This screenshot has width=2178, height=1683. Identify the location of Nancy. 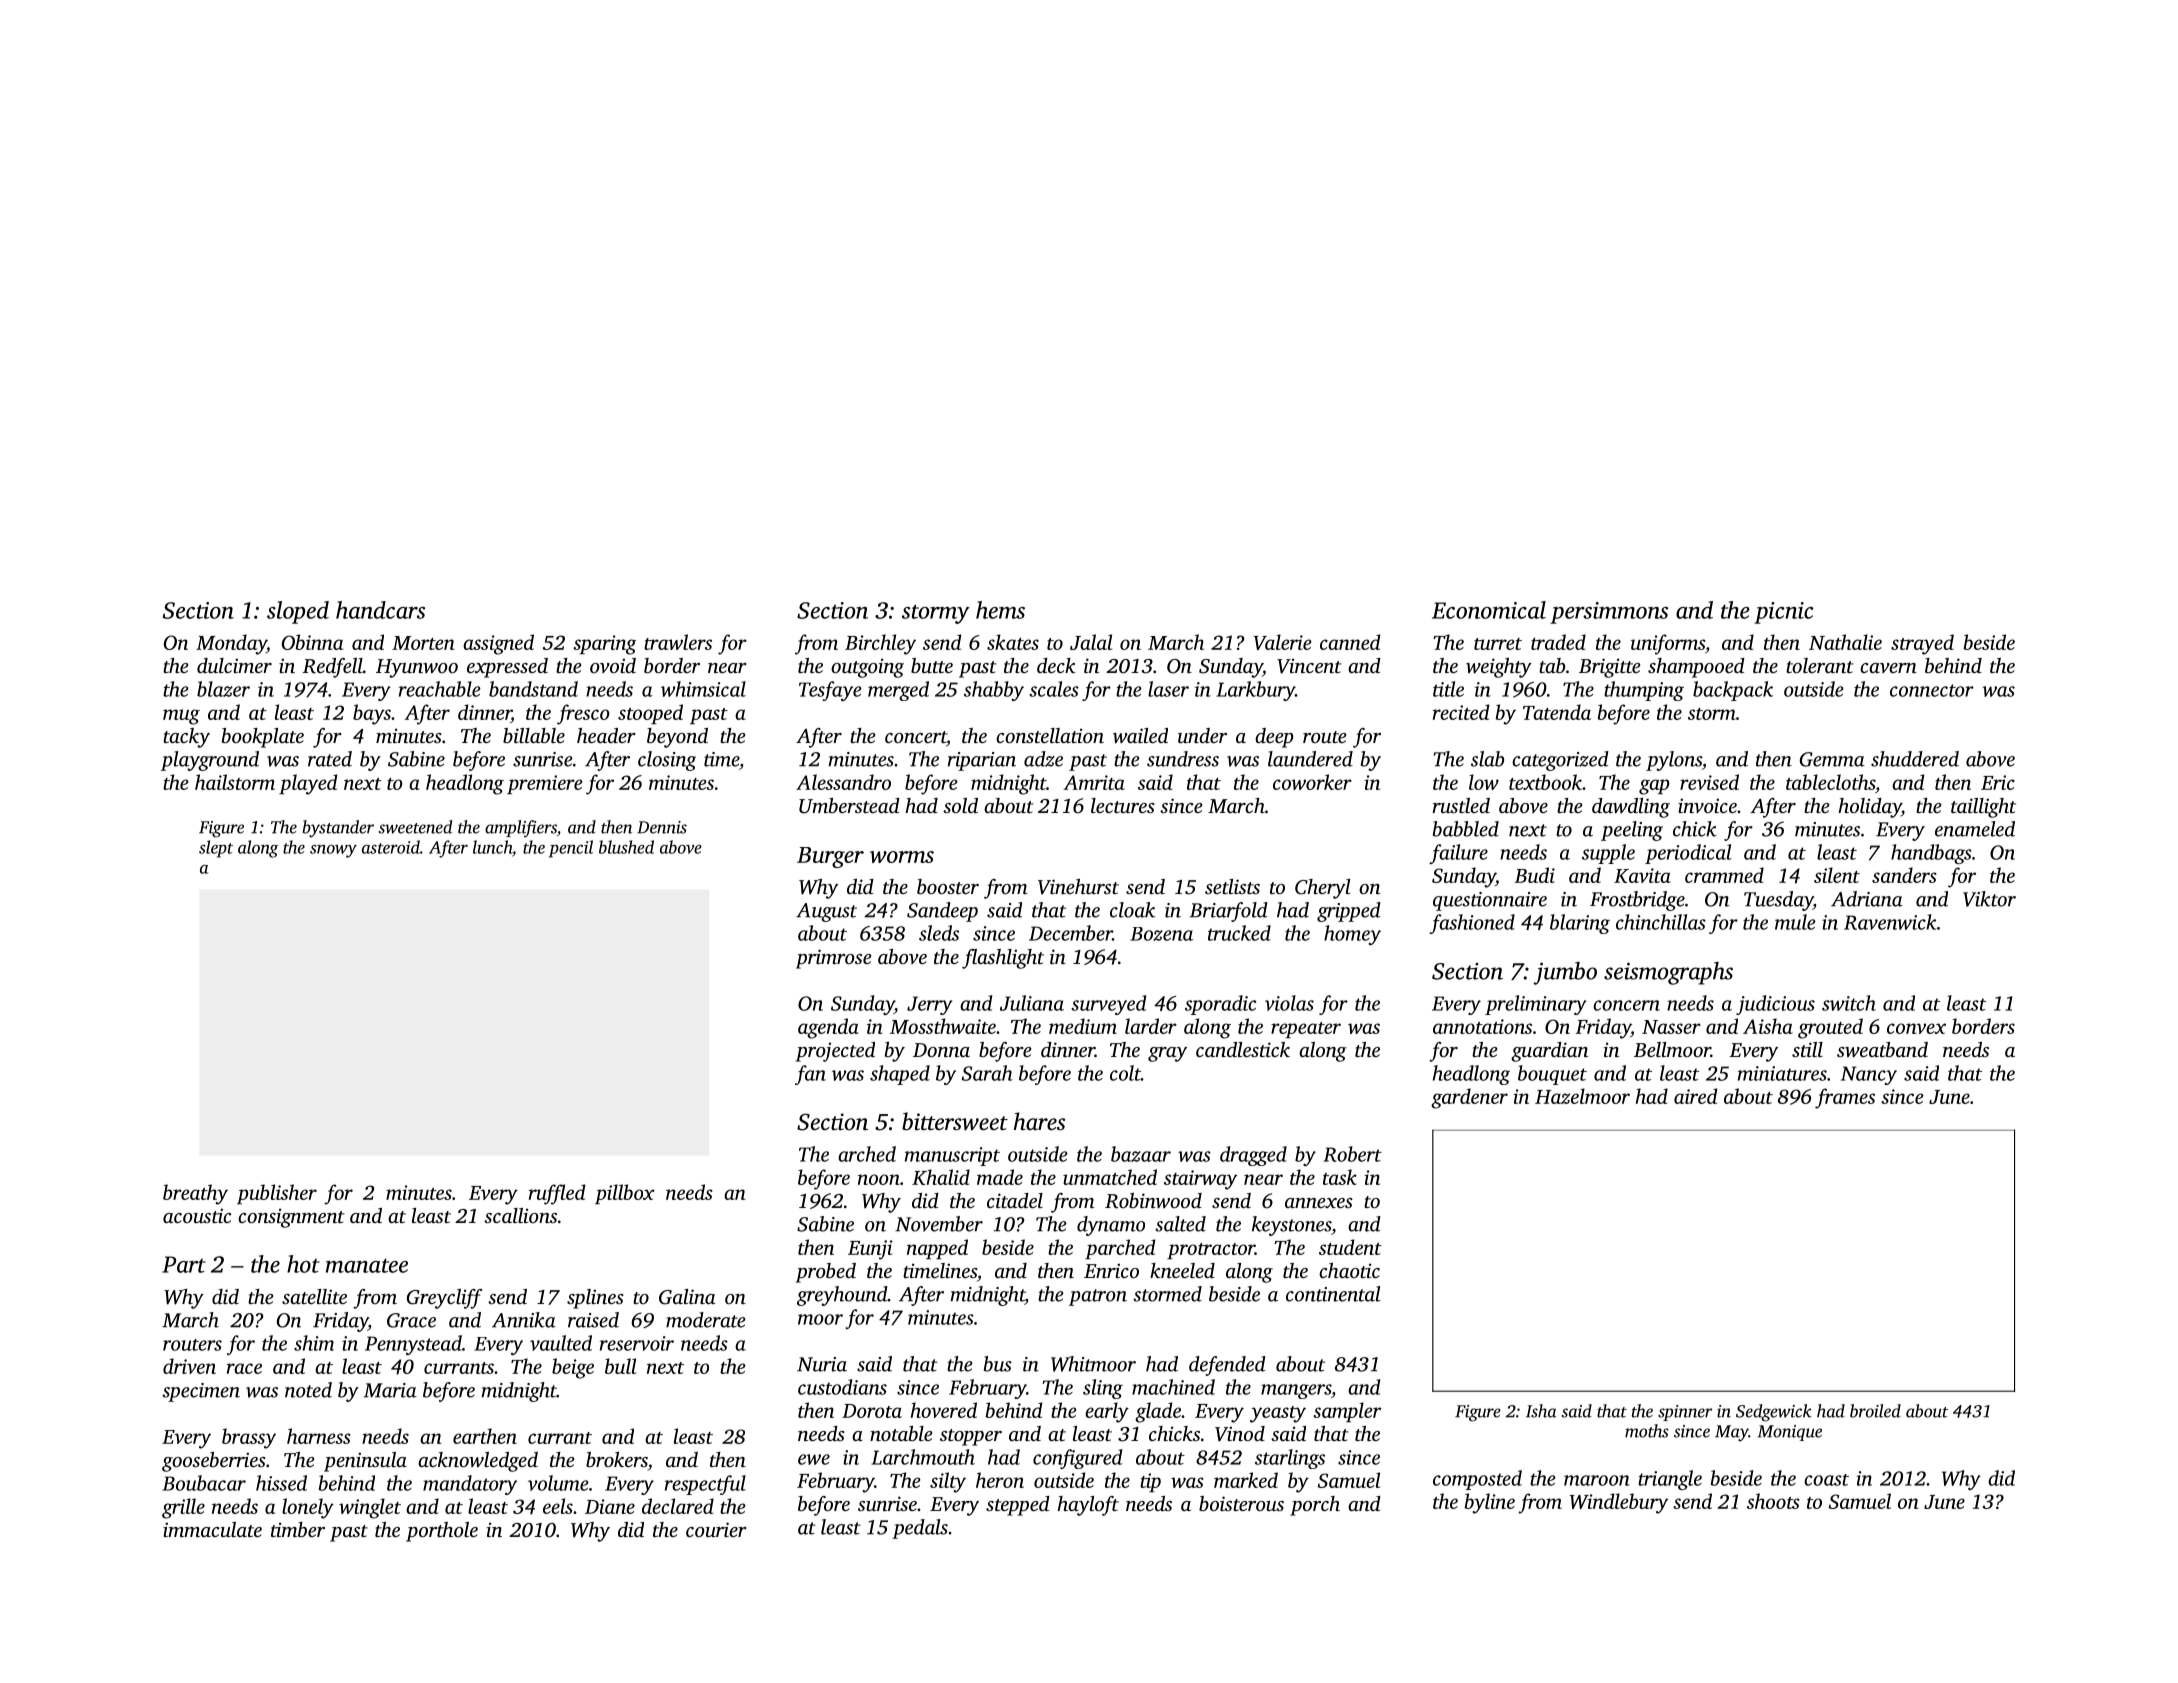
(1869, 1075).
